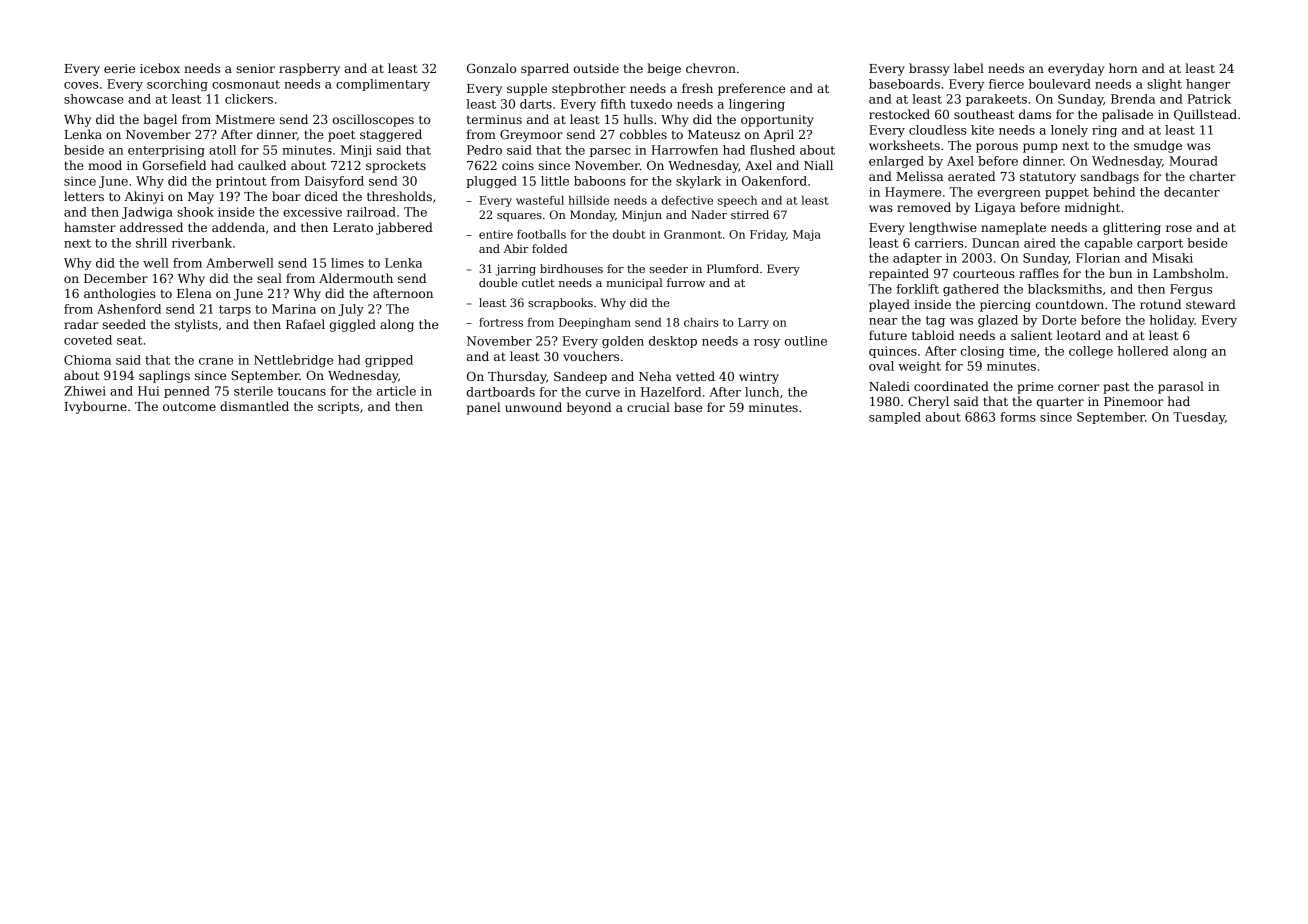 The width and height of the page is (1308, 924). Describe the element at coordinates (895, 418) in the page. I see `sampled` at that location.
